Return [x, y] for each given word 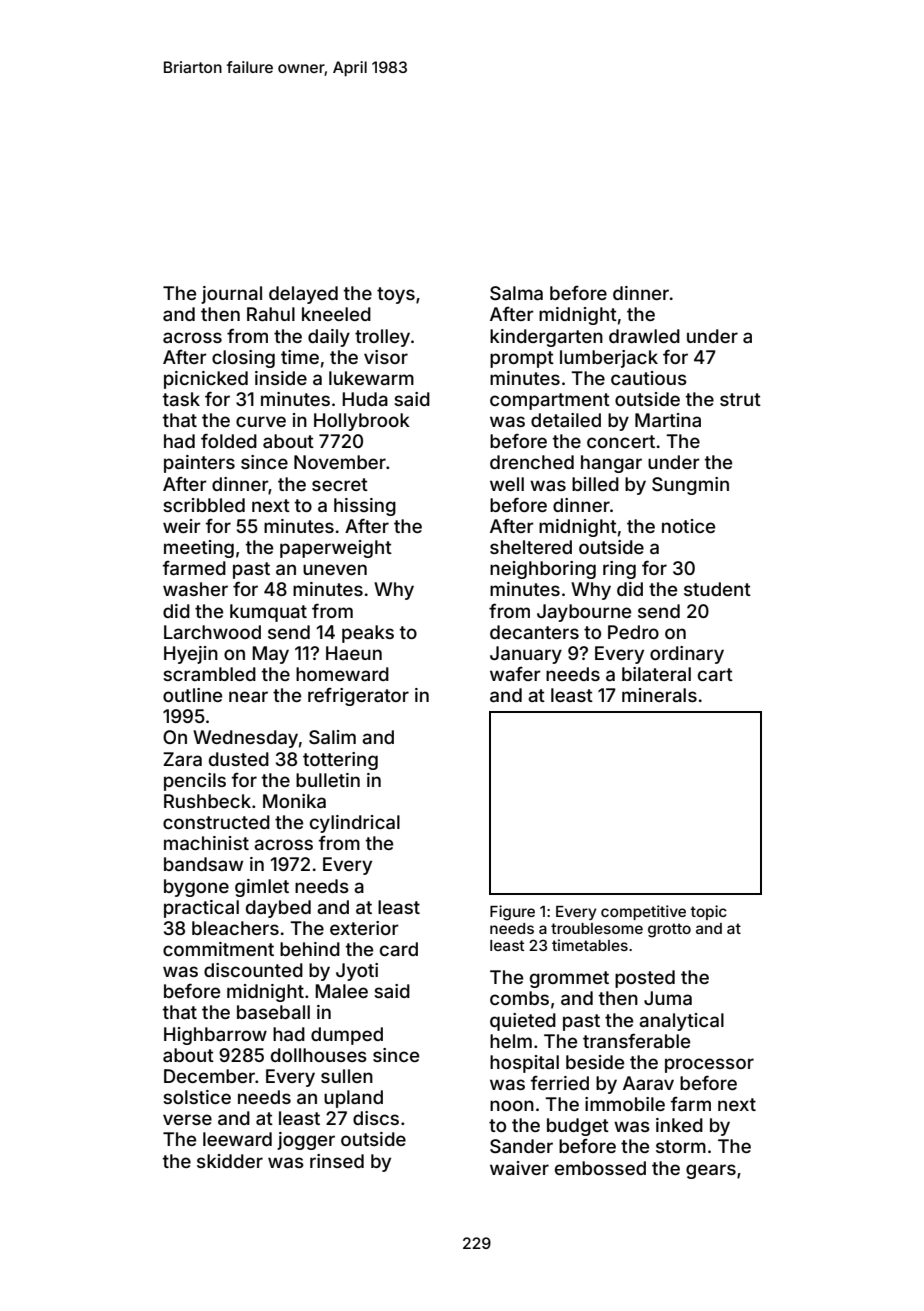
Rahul [271, 314]
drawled [644, 336]
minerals [659, 695]
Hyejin [191, 655]
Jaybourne [584, 613]
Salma [516, 293]
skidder [230, 1161]
